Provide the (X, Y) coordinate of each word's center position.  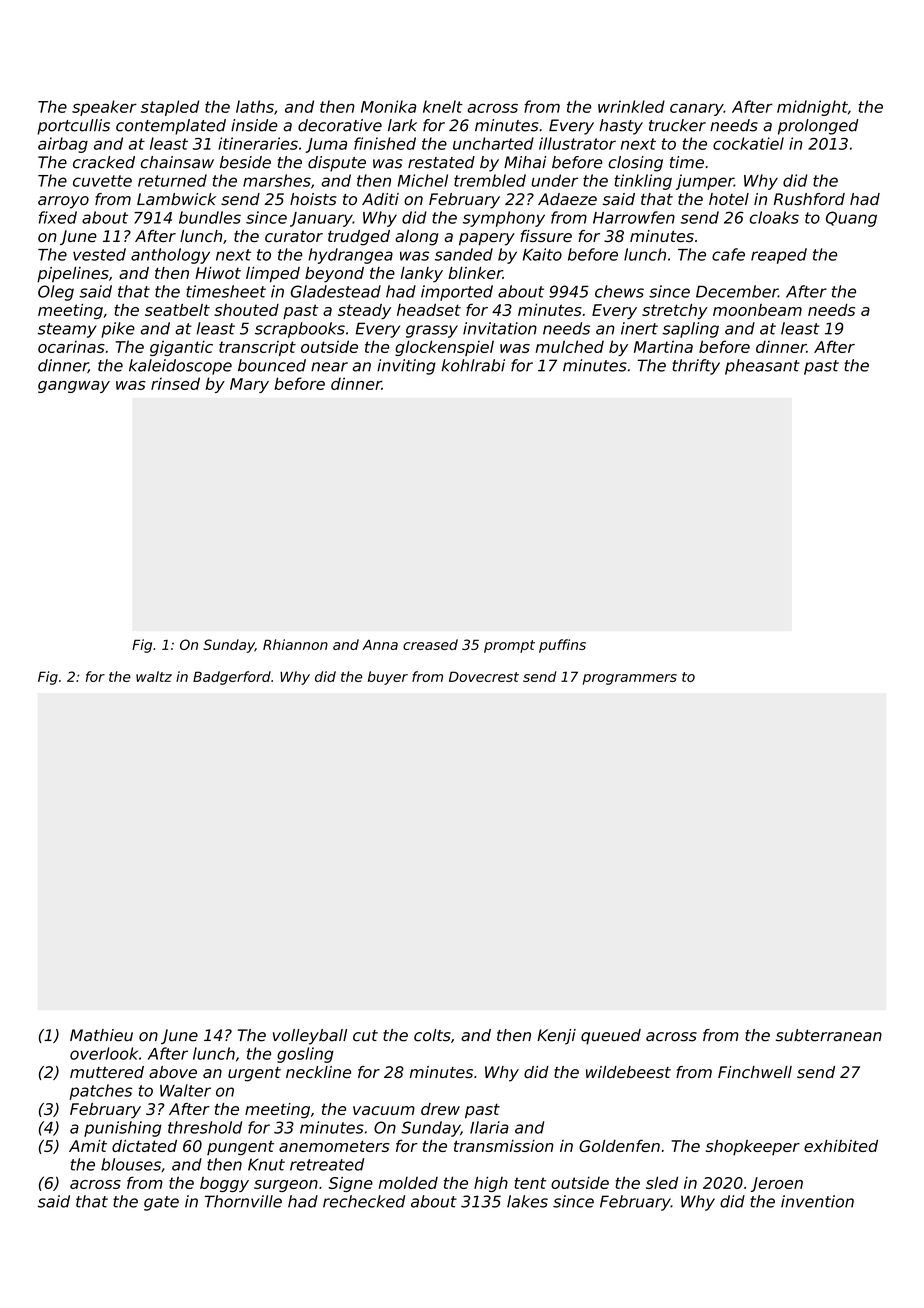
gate (161, 1203)
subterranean (829, 1035)
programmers (630, 679)
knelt (443, 106)
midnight (812, 108)
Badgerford (232, 678)
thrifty (696, 367)
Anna (380, 645)
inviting (406, 367)
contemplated (171, 127)
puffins (562, 646)
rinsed (175, 383)
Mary (249, 385)
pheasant (762, 367)
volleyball (310, 1037)
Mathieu (101, 1035)
